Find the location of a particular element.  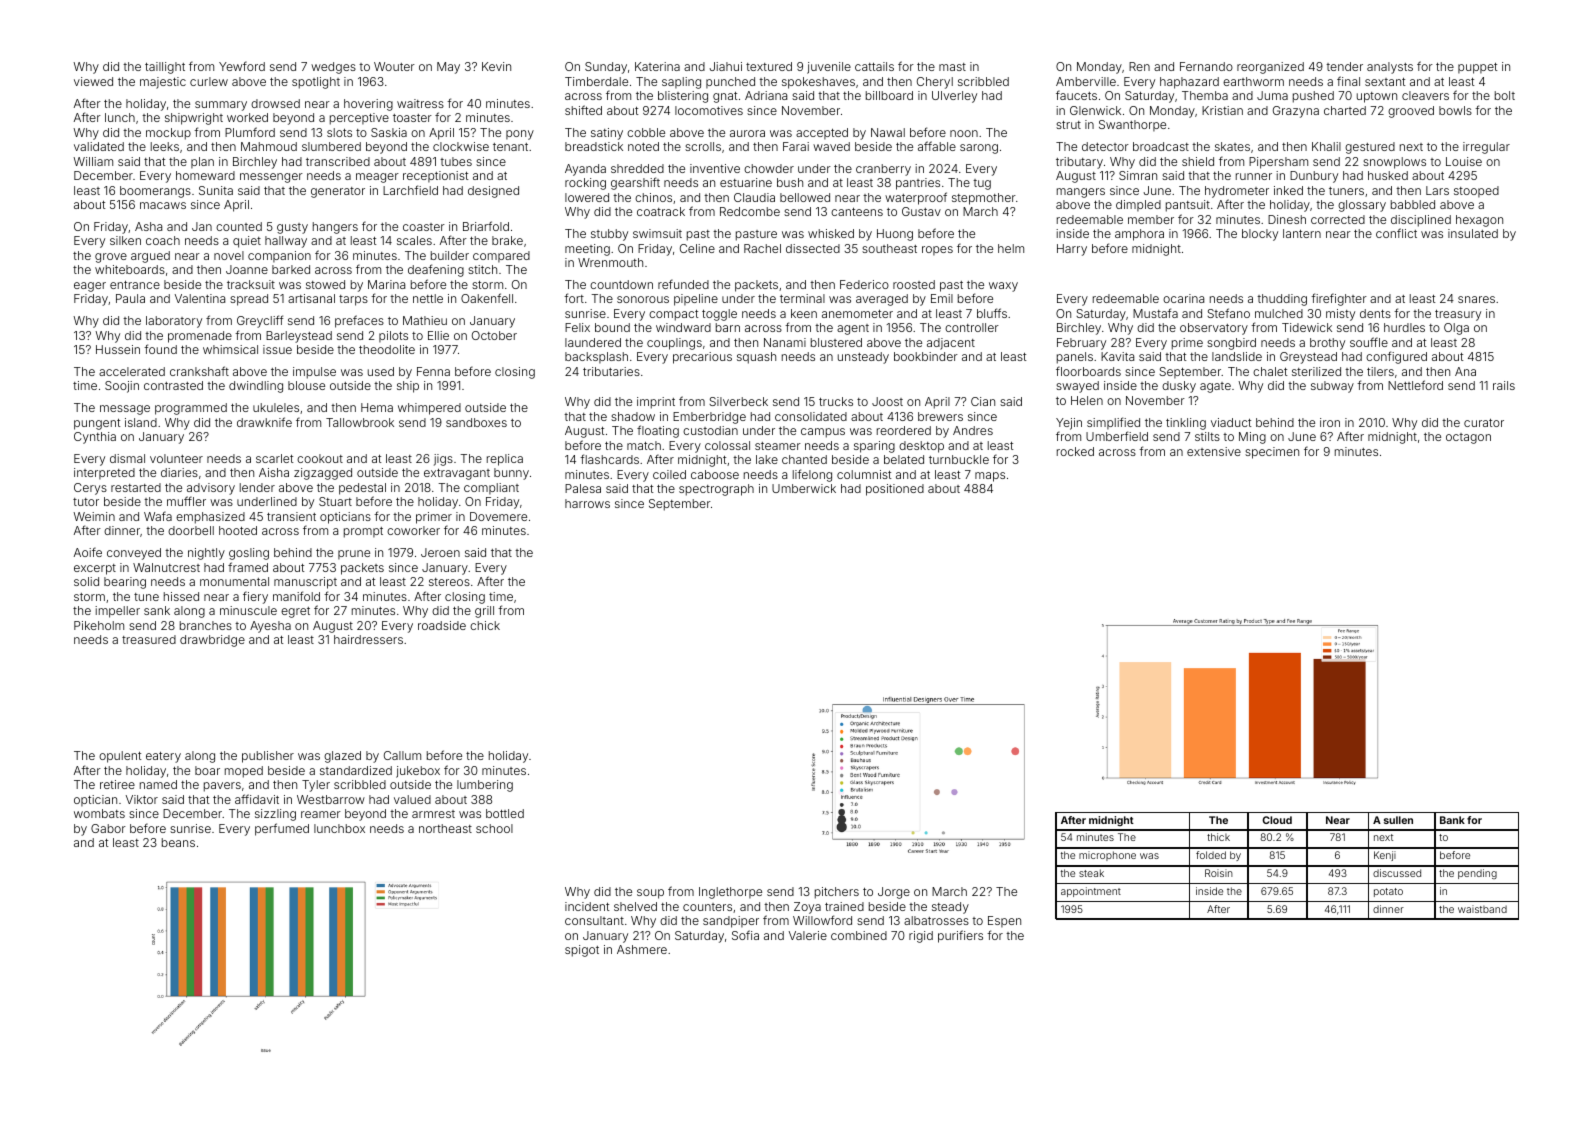

maps is located at coordinates (990, 477).
